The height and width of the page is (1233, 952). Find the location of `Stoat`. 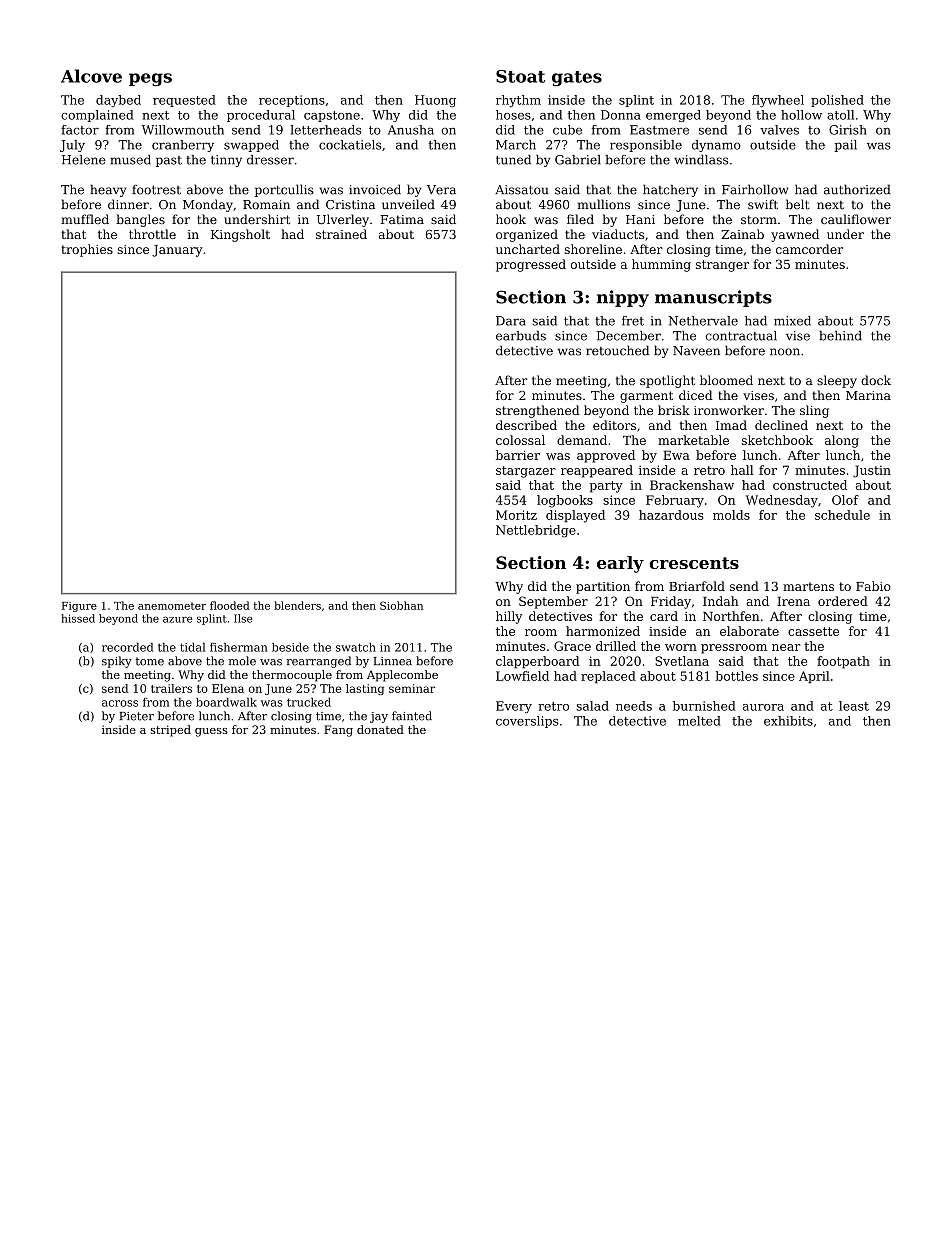

Stoat is located at coordinates (520, 76).
